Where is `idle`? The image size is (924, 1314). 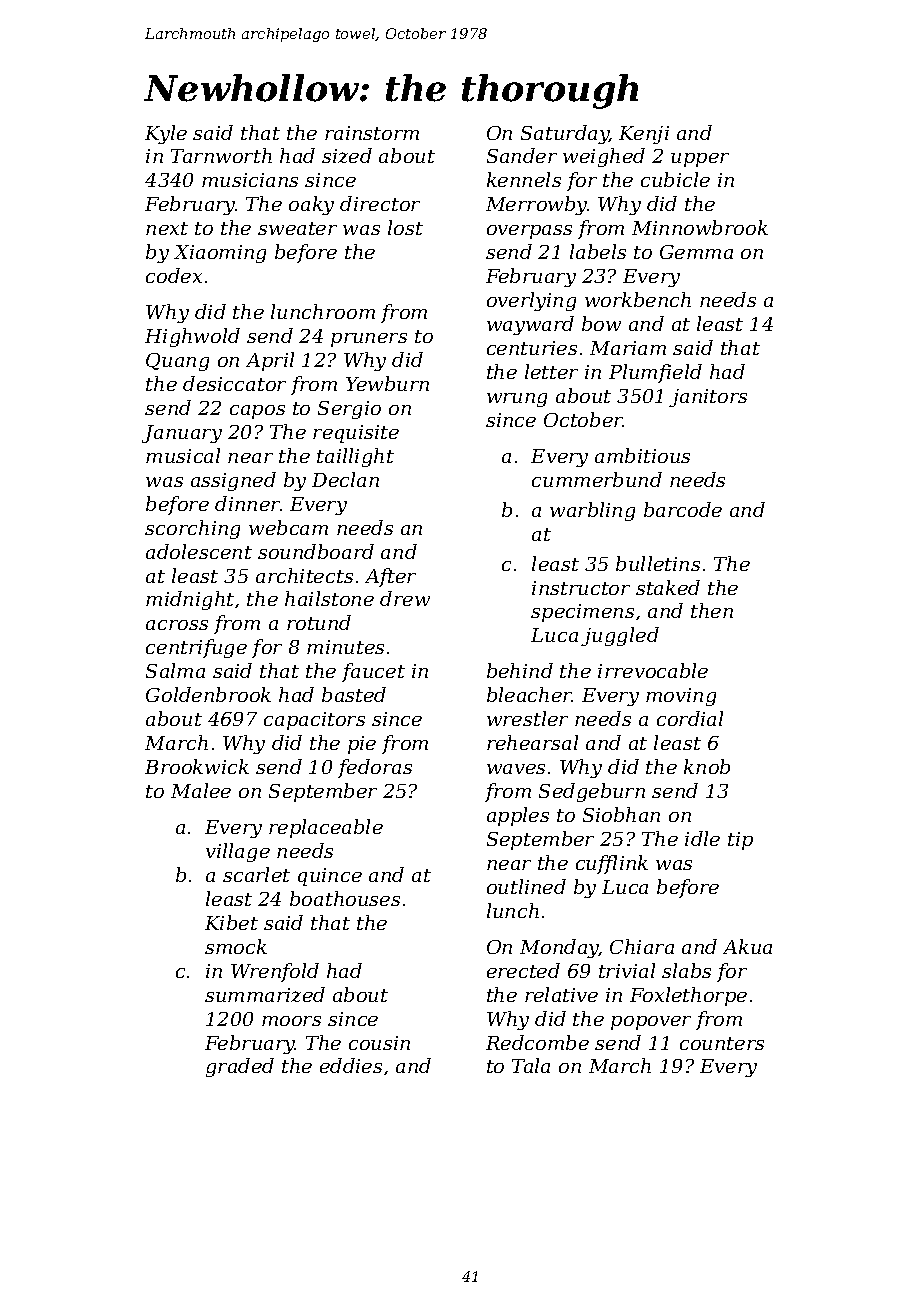 idle is located at coordinates (702, 838).
